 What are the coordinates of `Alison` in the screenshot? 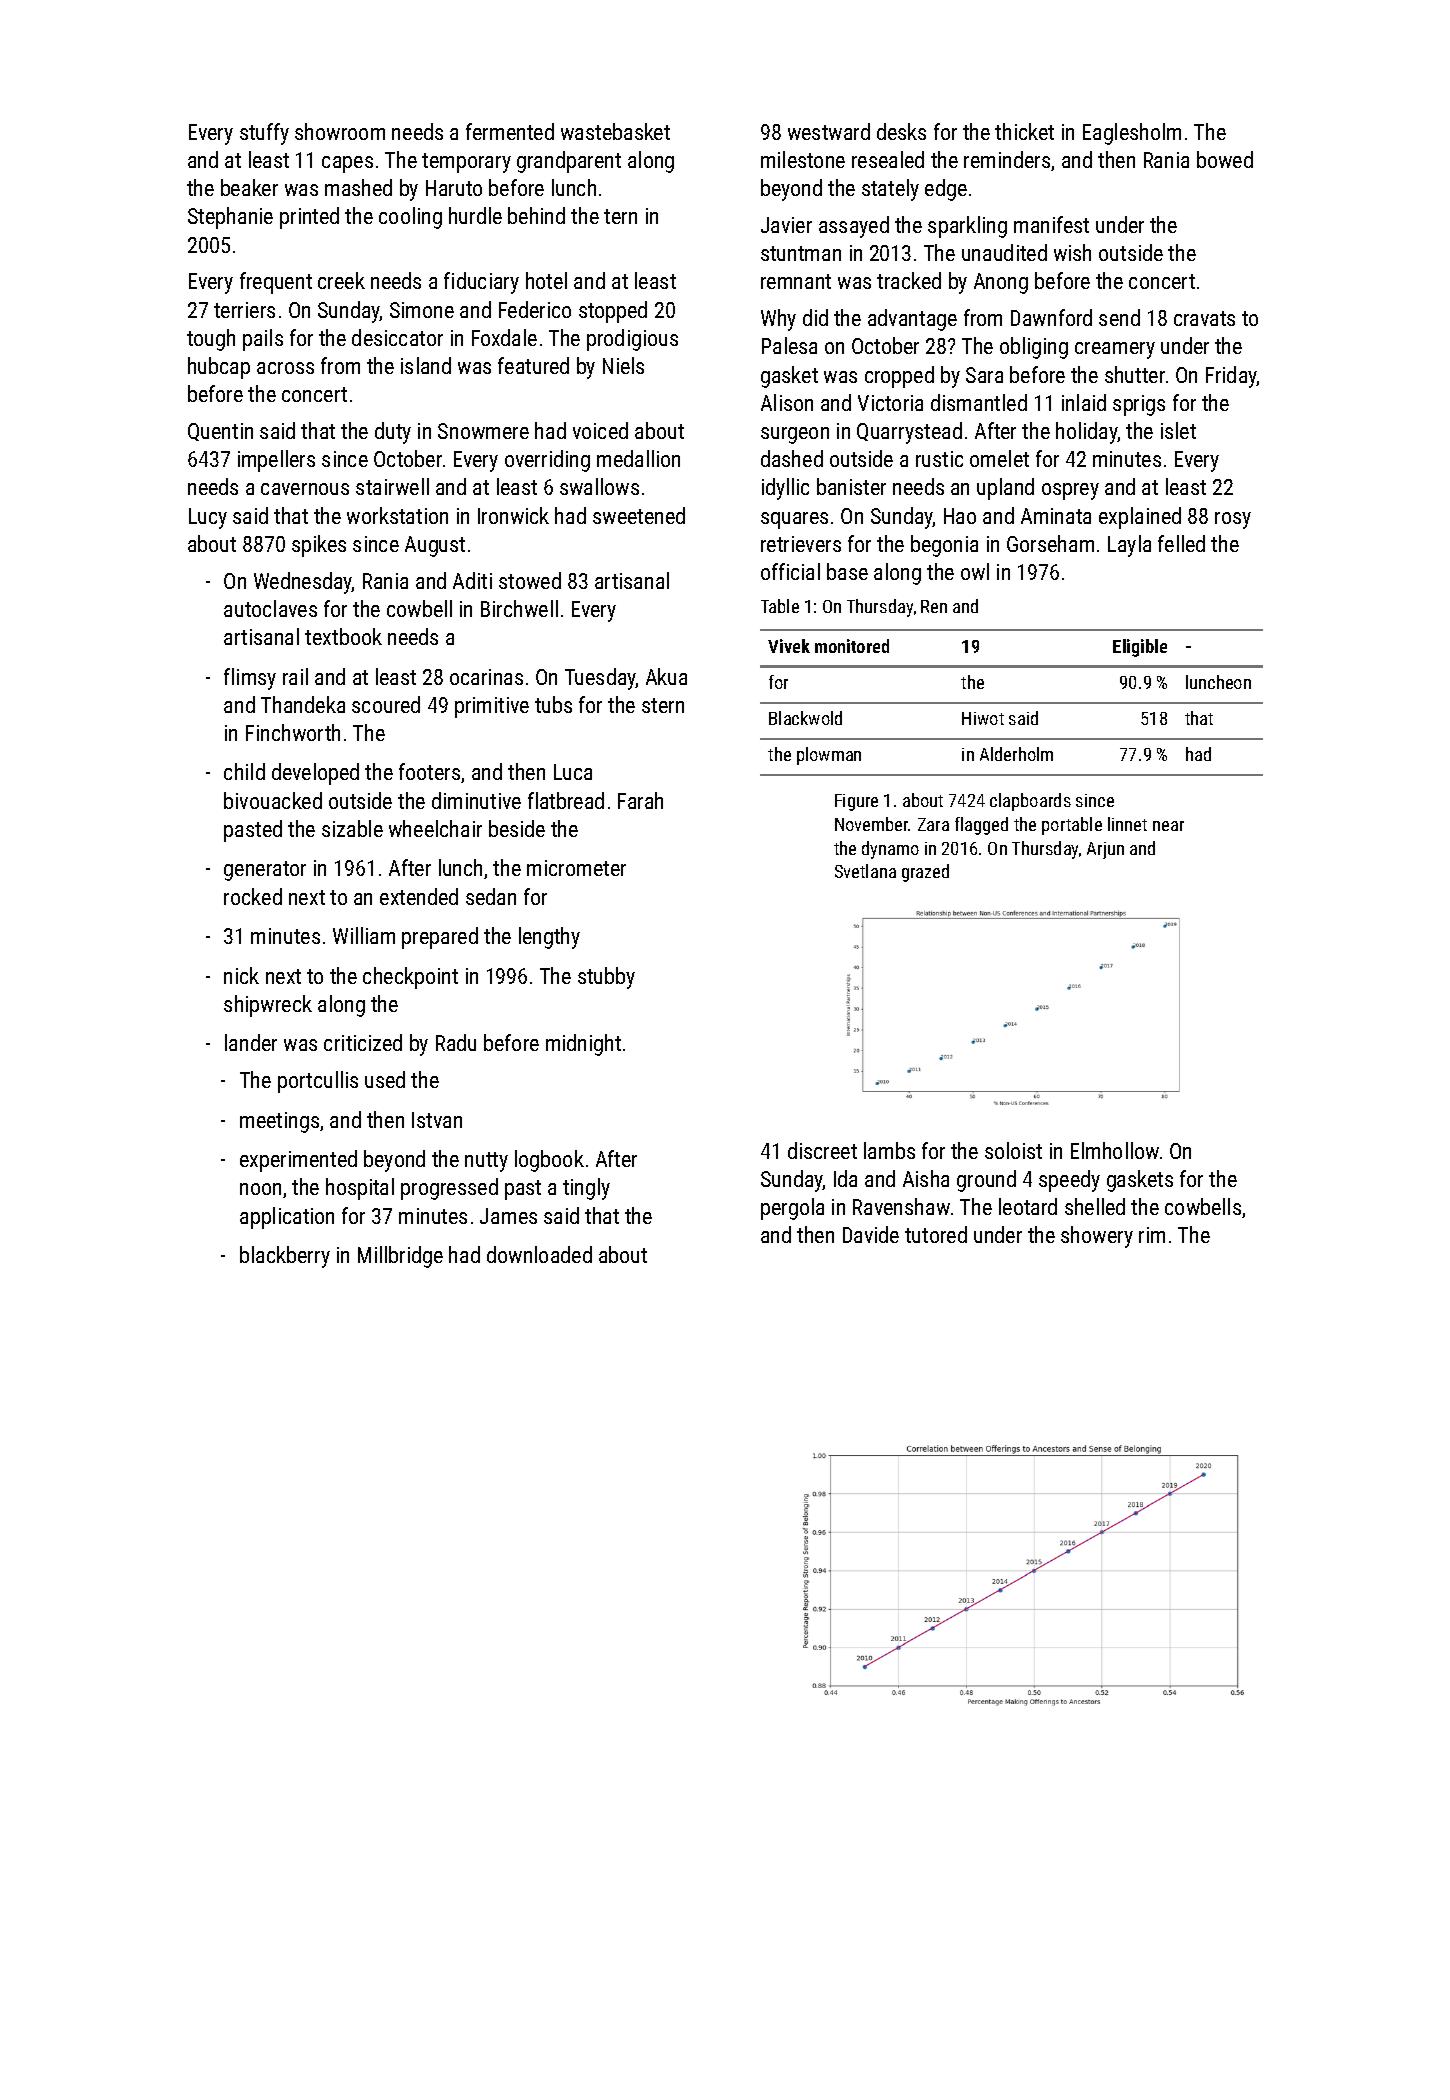 It's located at (787, 402).
